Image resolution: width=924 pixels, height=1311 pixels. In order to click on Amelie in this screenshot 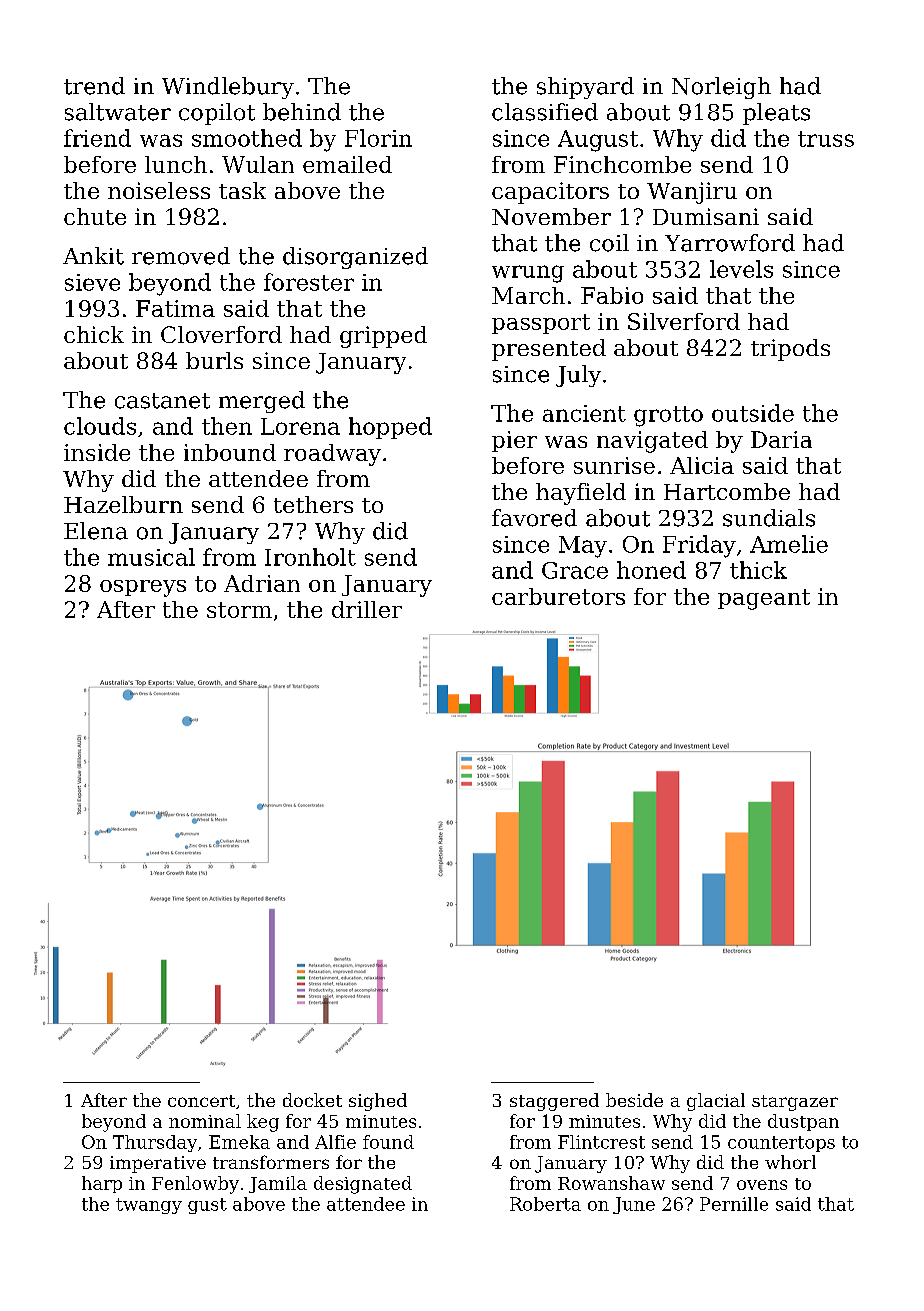, I will do `click(789, 544)`.
